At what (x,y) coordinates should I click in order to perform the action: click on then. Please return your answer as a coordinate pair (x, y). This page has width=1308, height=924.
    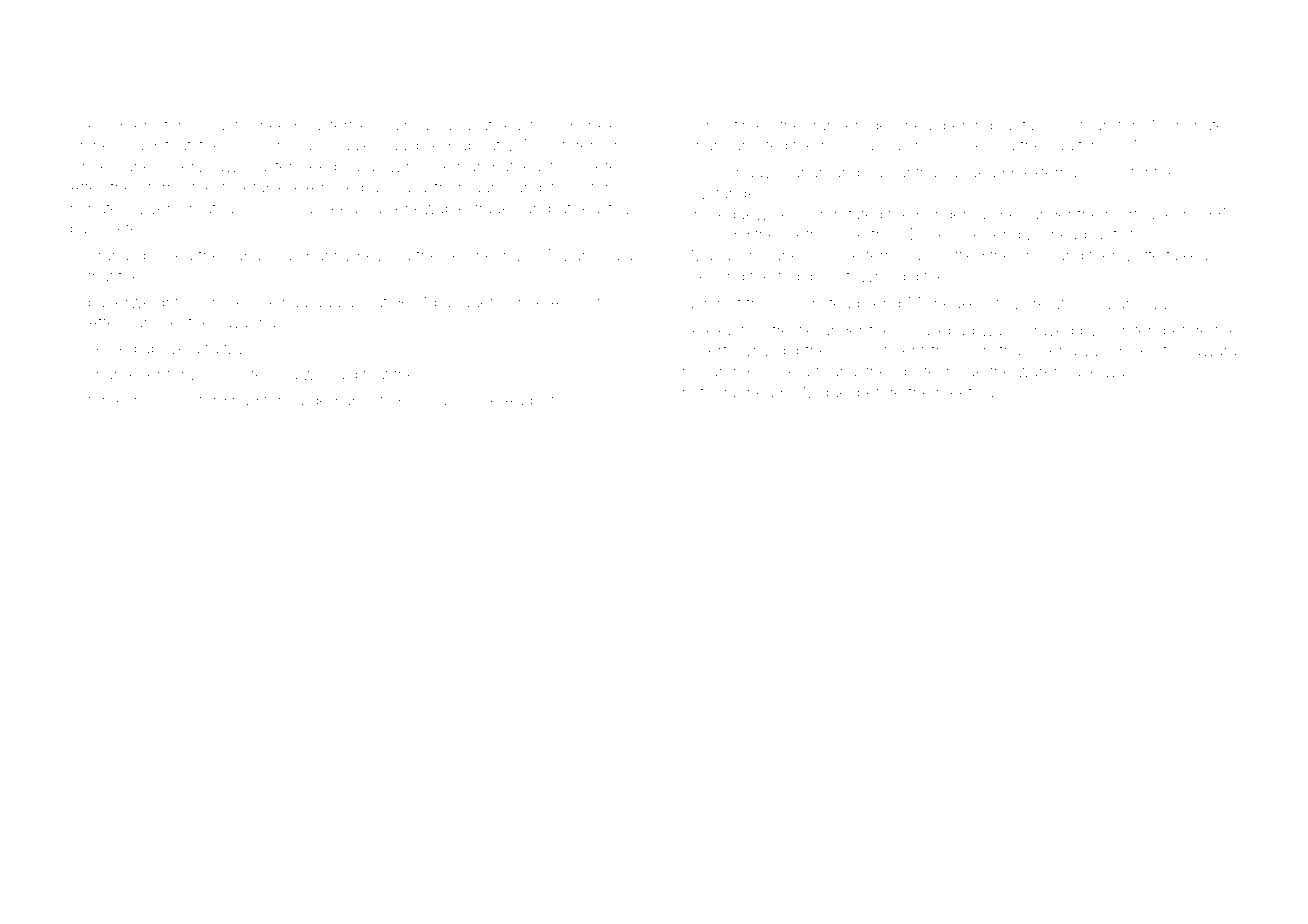
    Looking at the image, I should click on (1104, 255).
